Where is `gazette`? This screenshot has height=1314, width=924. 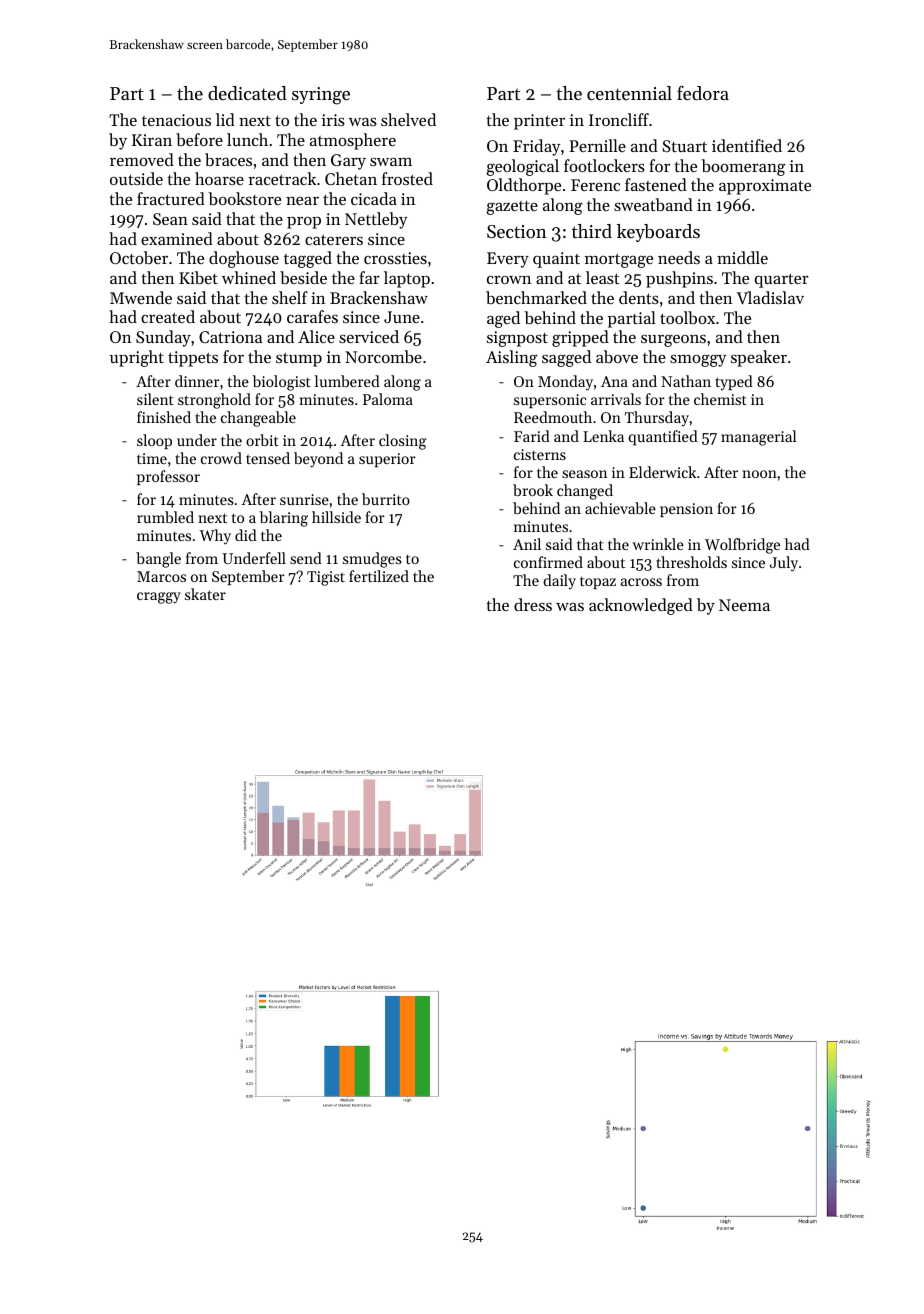 gazette is located at coordinates (512, 208).
